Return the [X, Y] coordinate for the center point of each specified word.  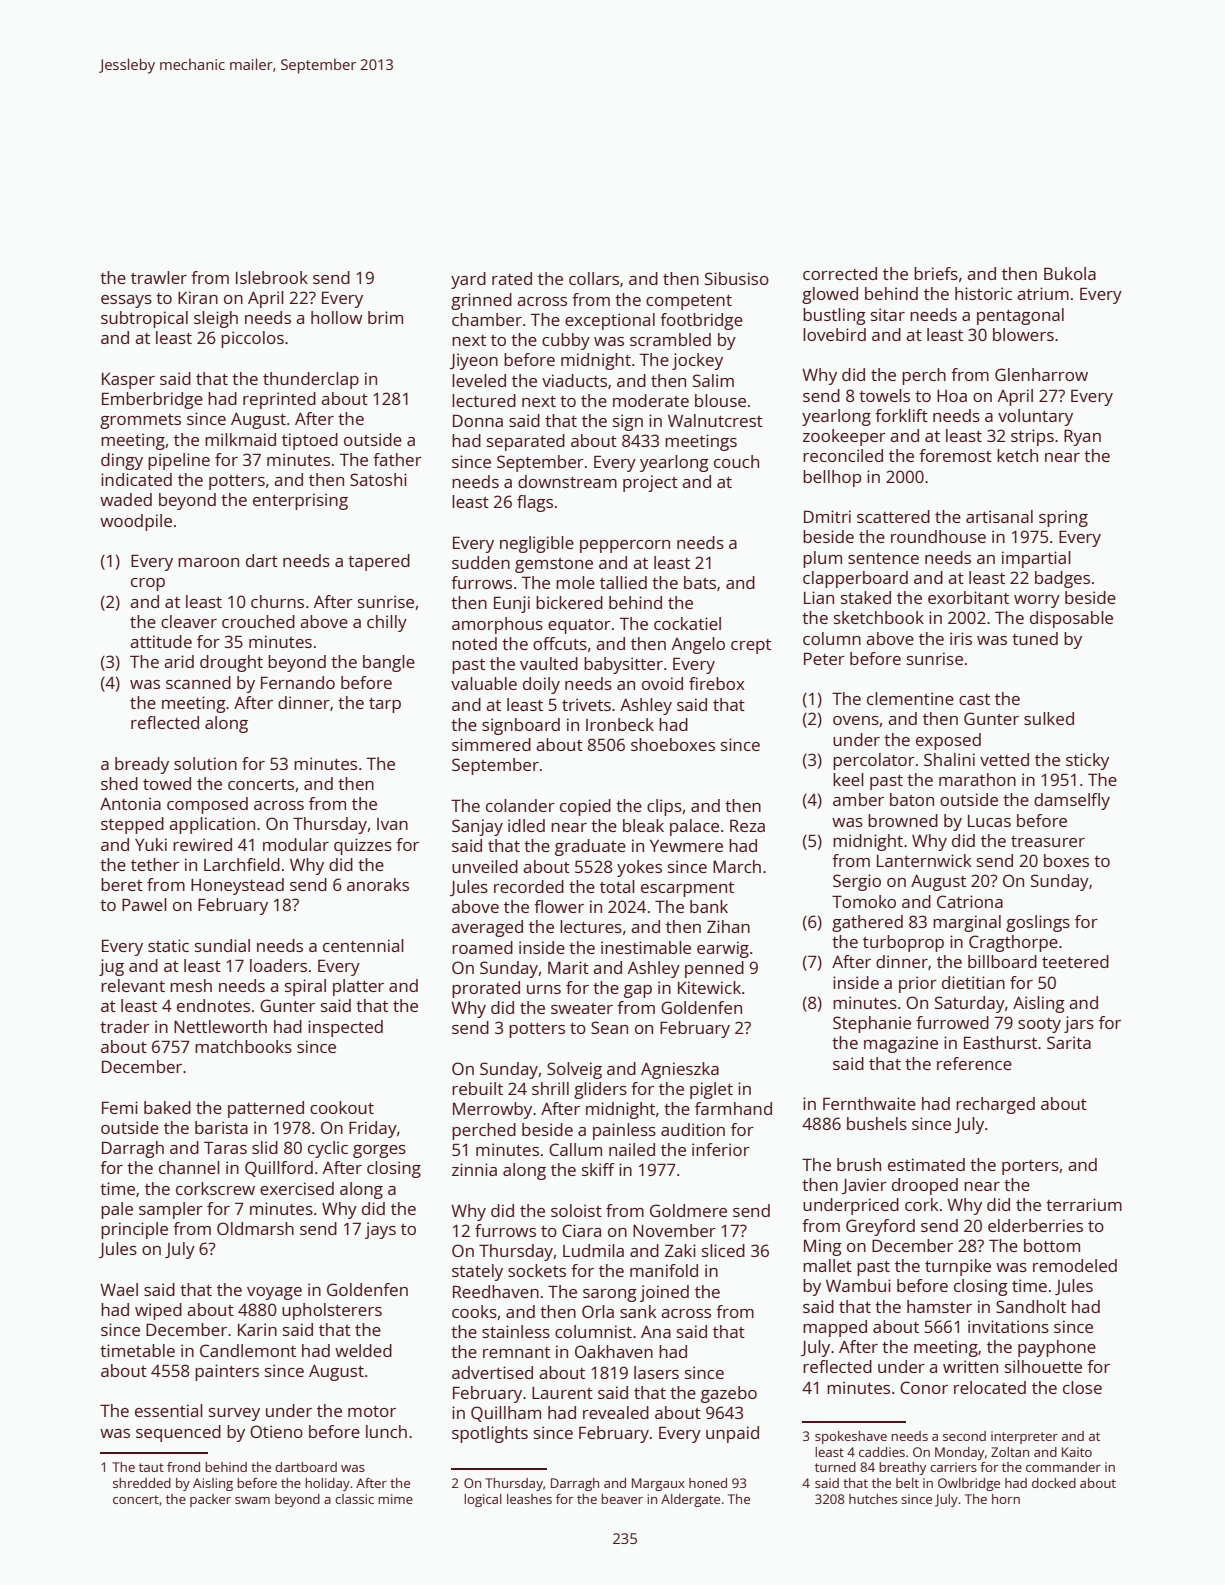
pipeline [179, 461]
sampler [171, 1210]
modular [296, 844]
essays [126, 301]
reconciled [843, 455]
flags [535, 503]
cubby [566, 341]
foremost [955, 455]
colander [520, 805]
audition [693, 1129]
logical [483, 1500]
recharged [995, 1105]
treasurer [1048, 841]
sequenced [178, 1433]
